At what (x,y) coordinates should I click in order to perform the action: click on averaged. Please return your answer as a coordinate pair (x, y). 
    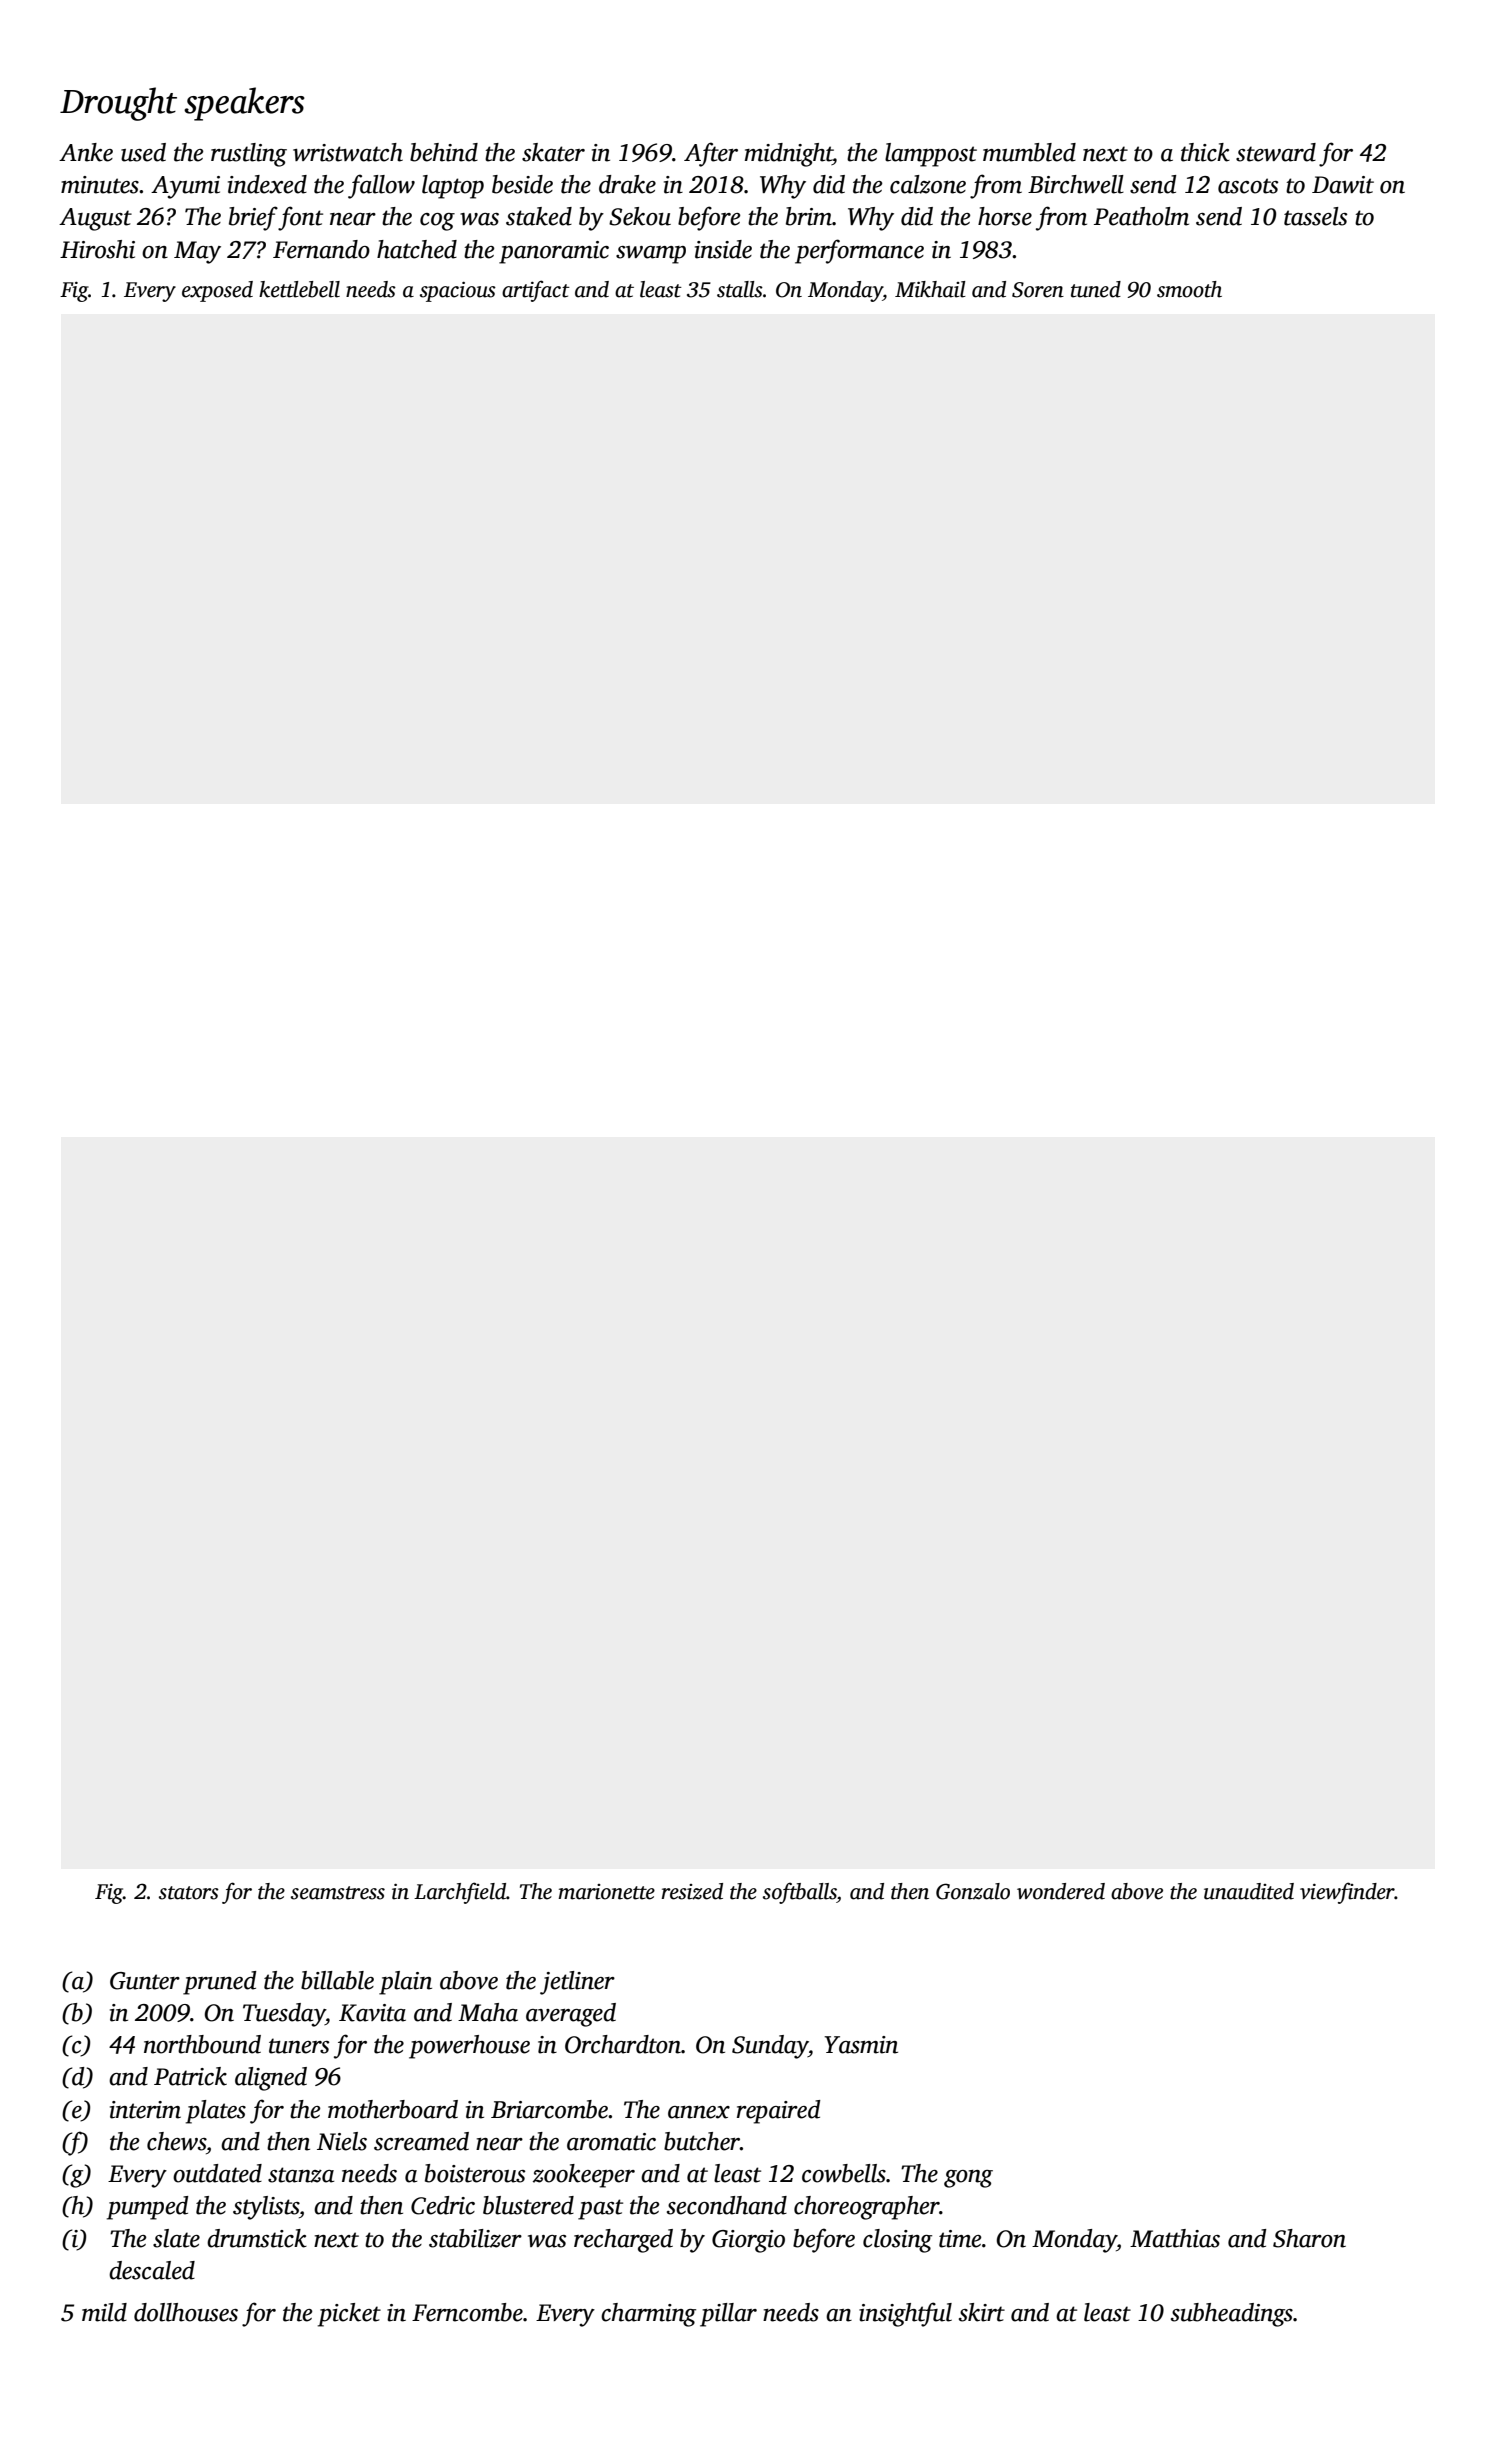
    Looking at the image, I should click on (571, 2015).
